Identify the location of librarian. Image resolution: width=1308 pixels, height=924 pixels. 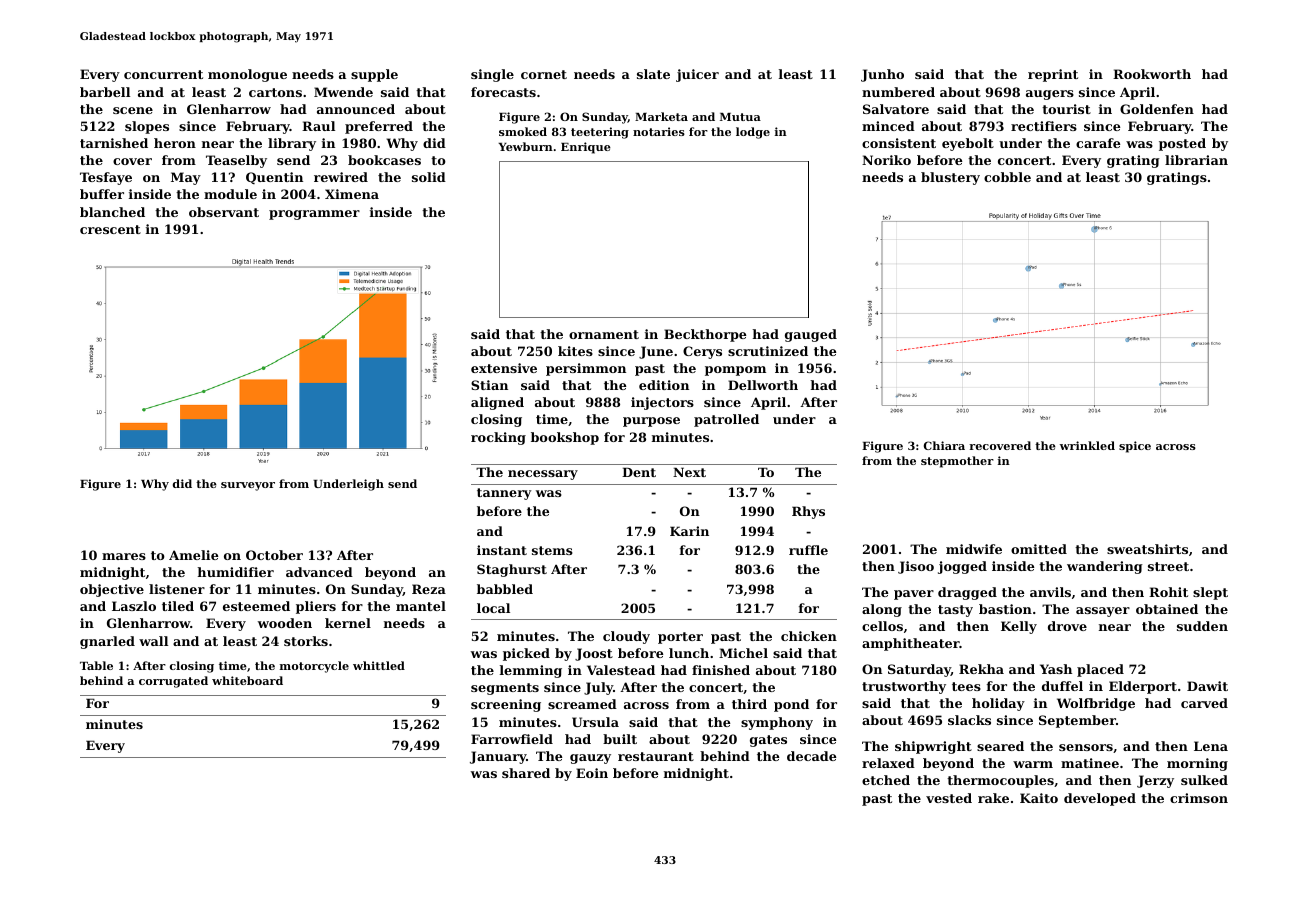
(1196, 160).
